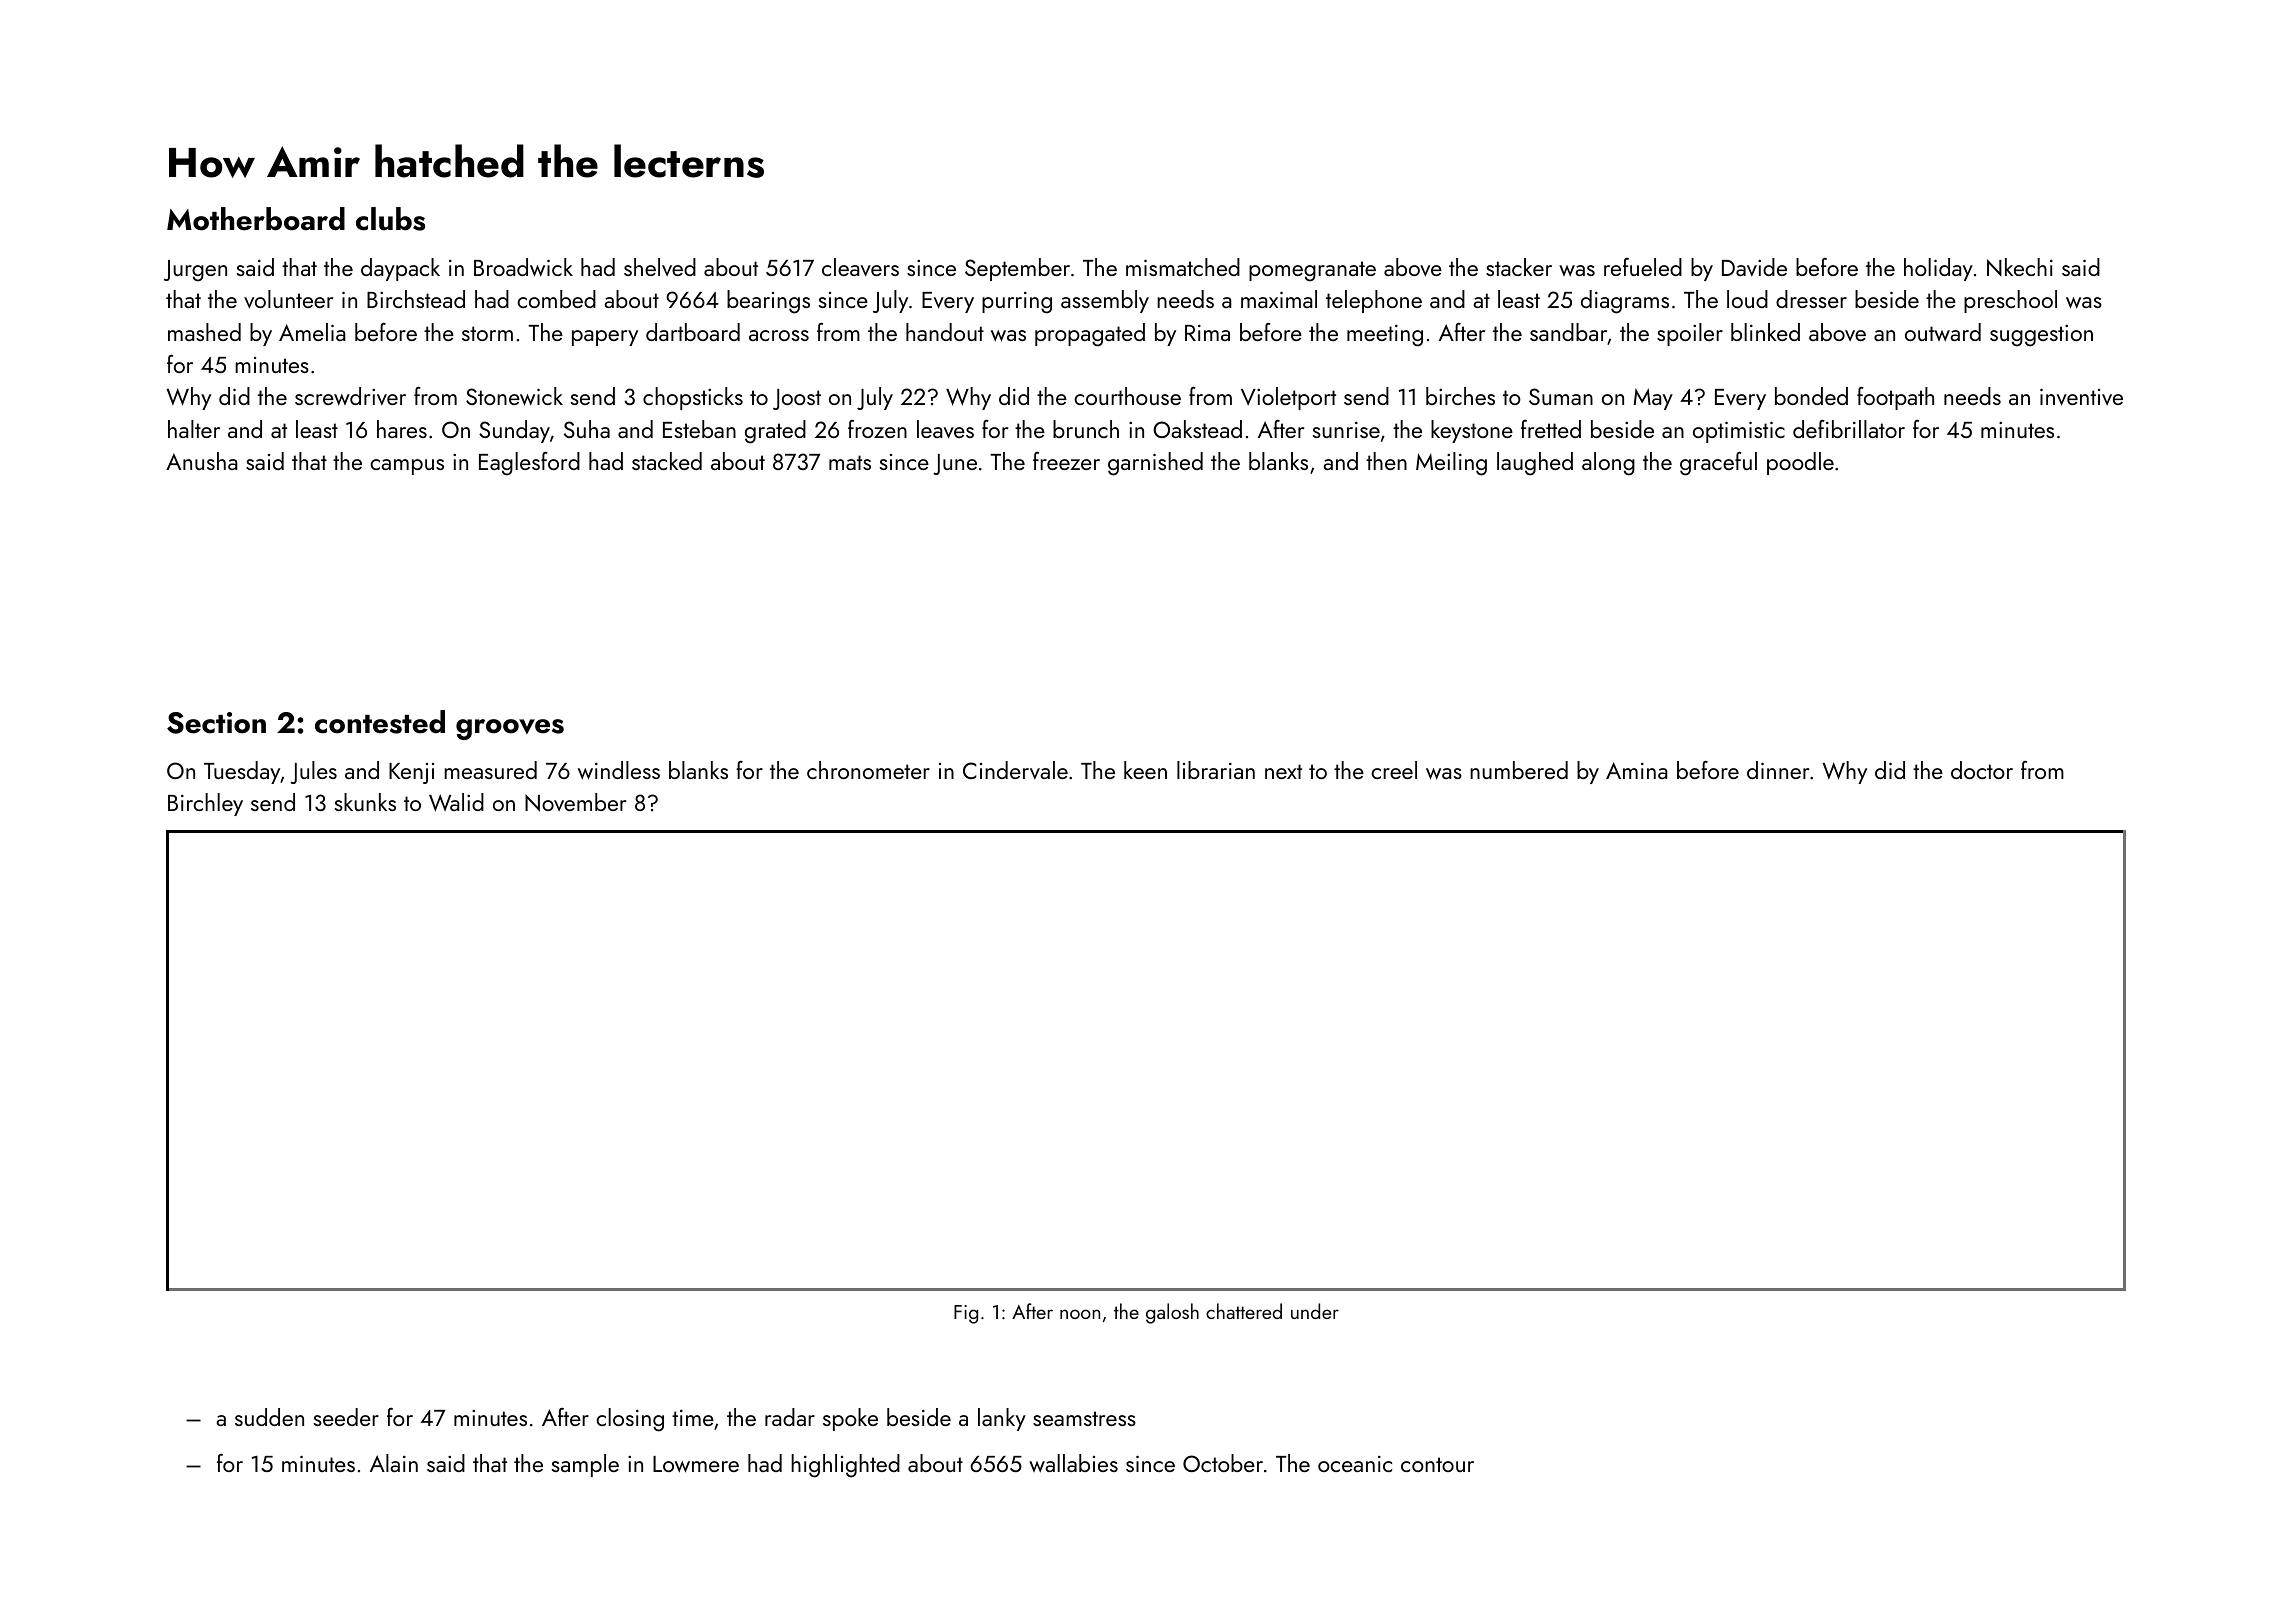 This screenshot has height=1620, width=2292. What do you see at coordinates (575, 802) in the screenshot?
I see `November` at bounding box center [575, 802].
